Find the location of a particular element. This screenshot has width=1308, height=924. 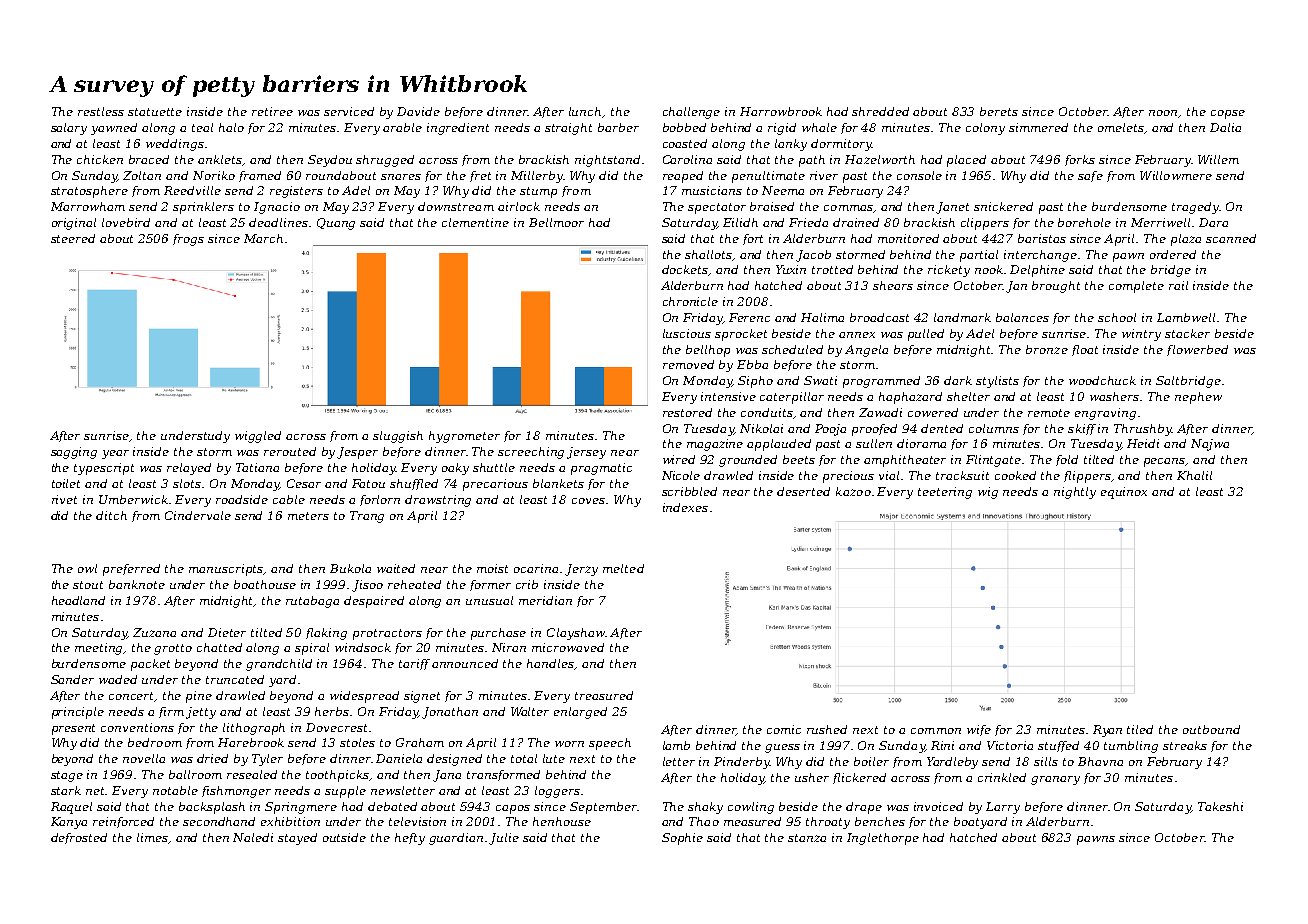

copse is located at coordinates (1228, 114).
